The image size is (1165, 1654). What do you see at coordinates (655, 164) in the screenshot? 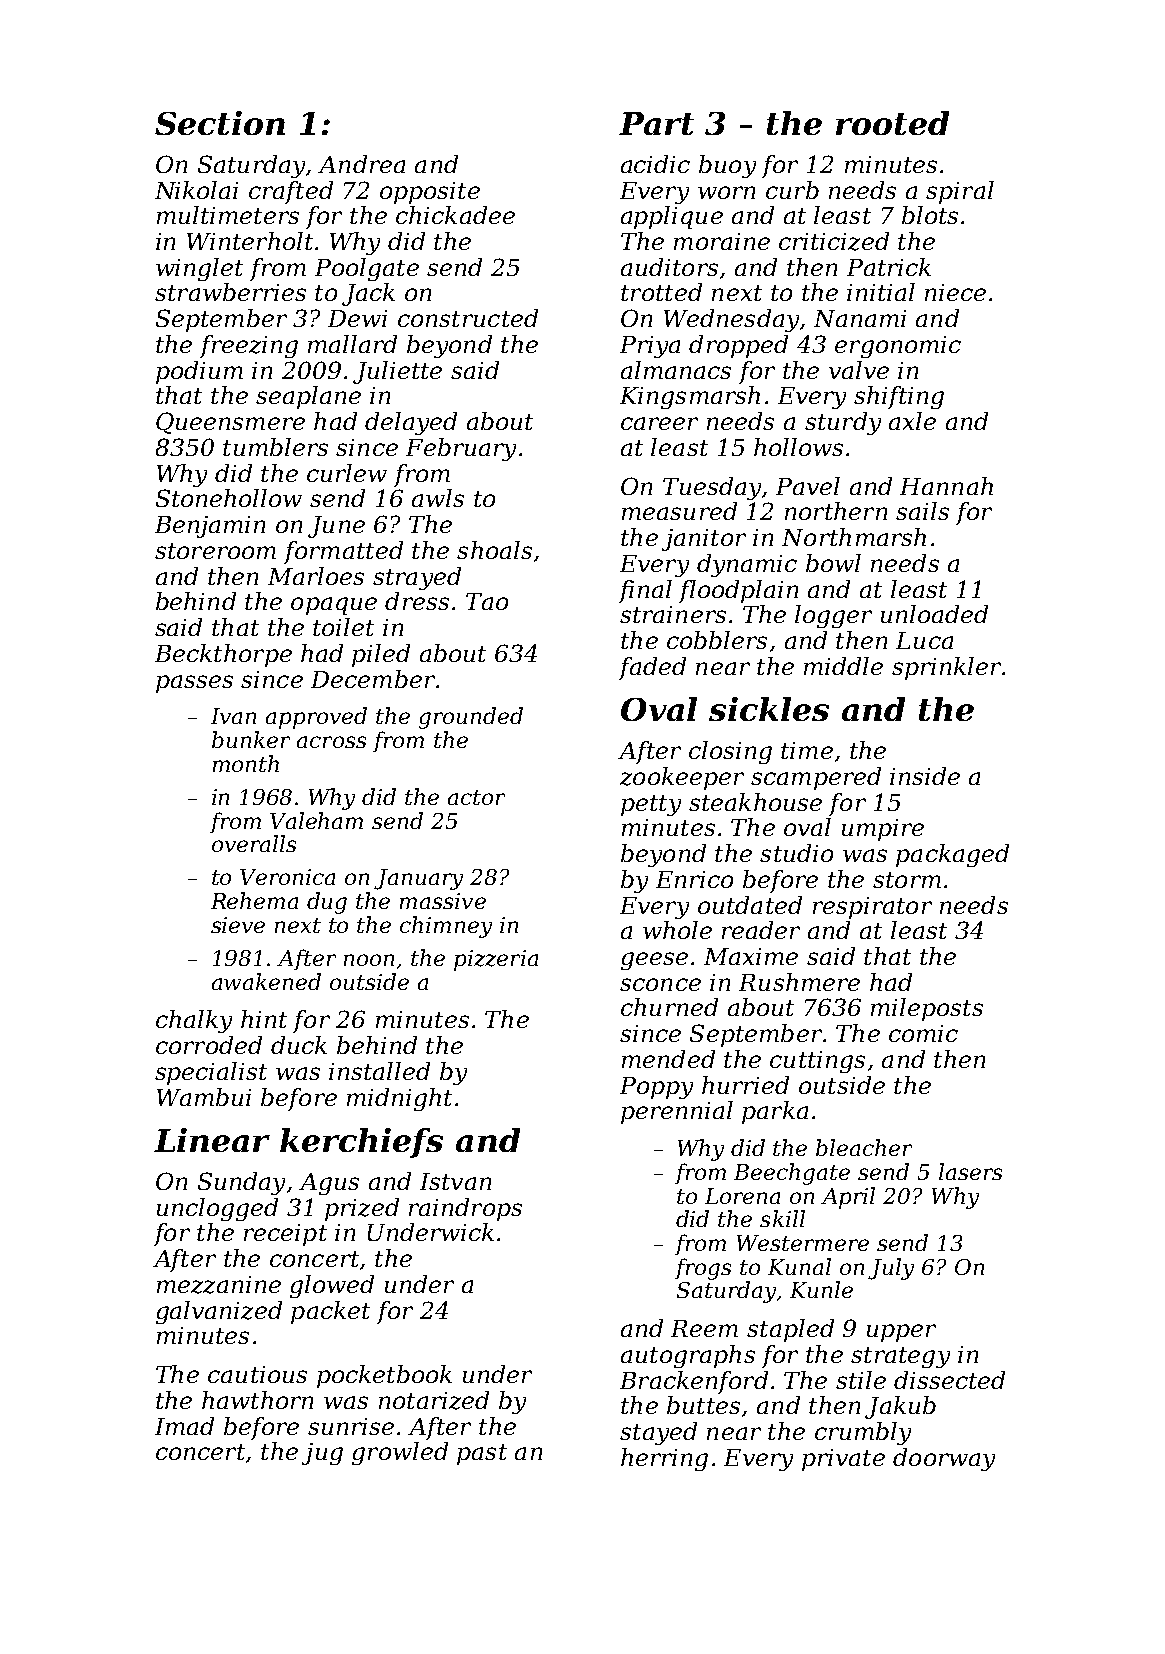
I see `acidic` at bounding box center [655, 164].
